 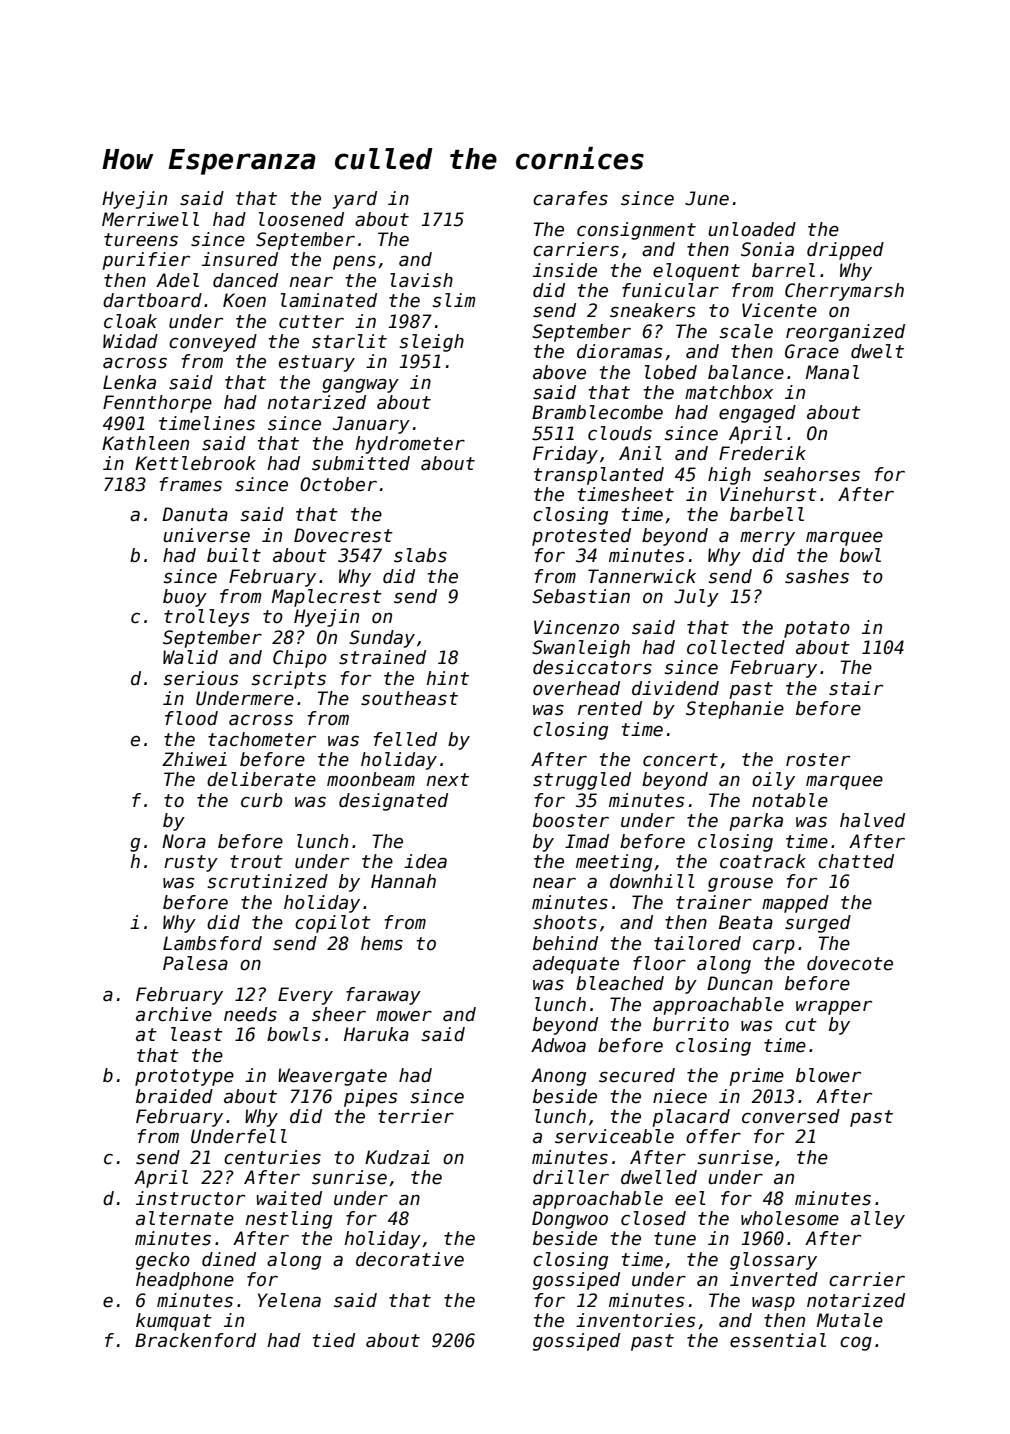 I want to click on dripped, so click(x=845, y=251).
